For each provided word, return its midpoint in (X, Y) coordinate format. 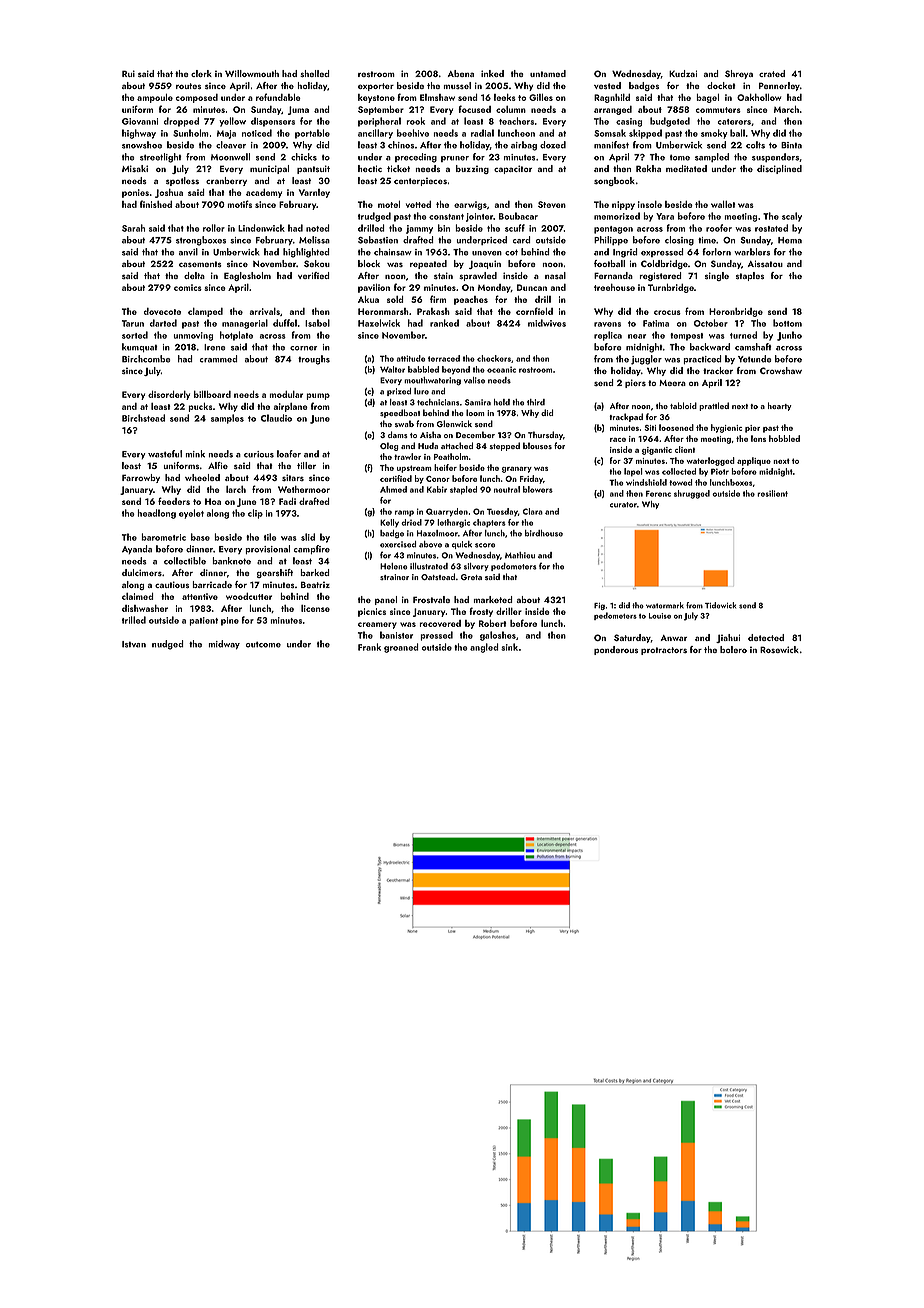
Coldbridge (664, 264)
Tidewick (720, 605)
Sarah (133, 228)
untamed (548, 73)
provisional (267, 549)
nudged (168, 645)
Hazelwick (379, 323)
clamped (205, 312)
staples (750, 276)
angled (484, 648)
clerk (201, 73)
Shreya (739, 74)
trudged (374, 217)
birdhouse (544, 533)
